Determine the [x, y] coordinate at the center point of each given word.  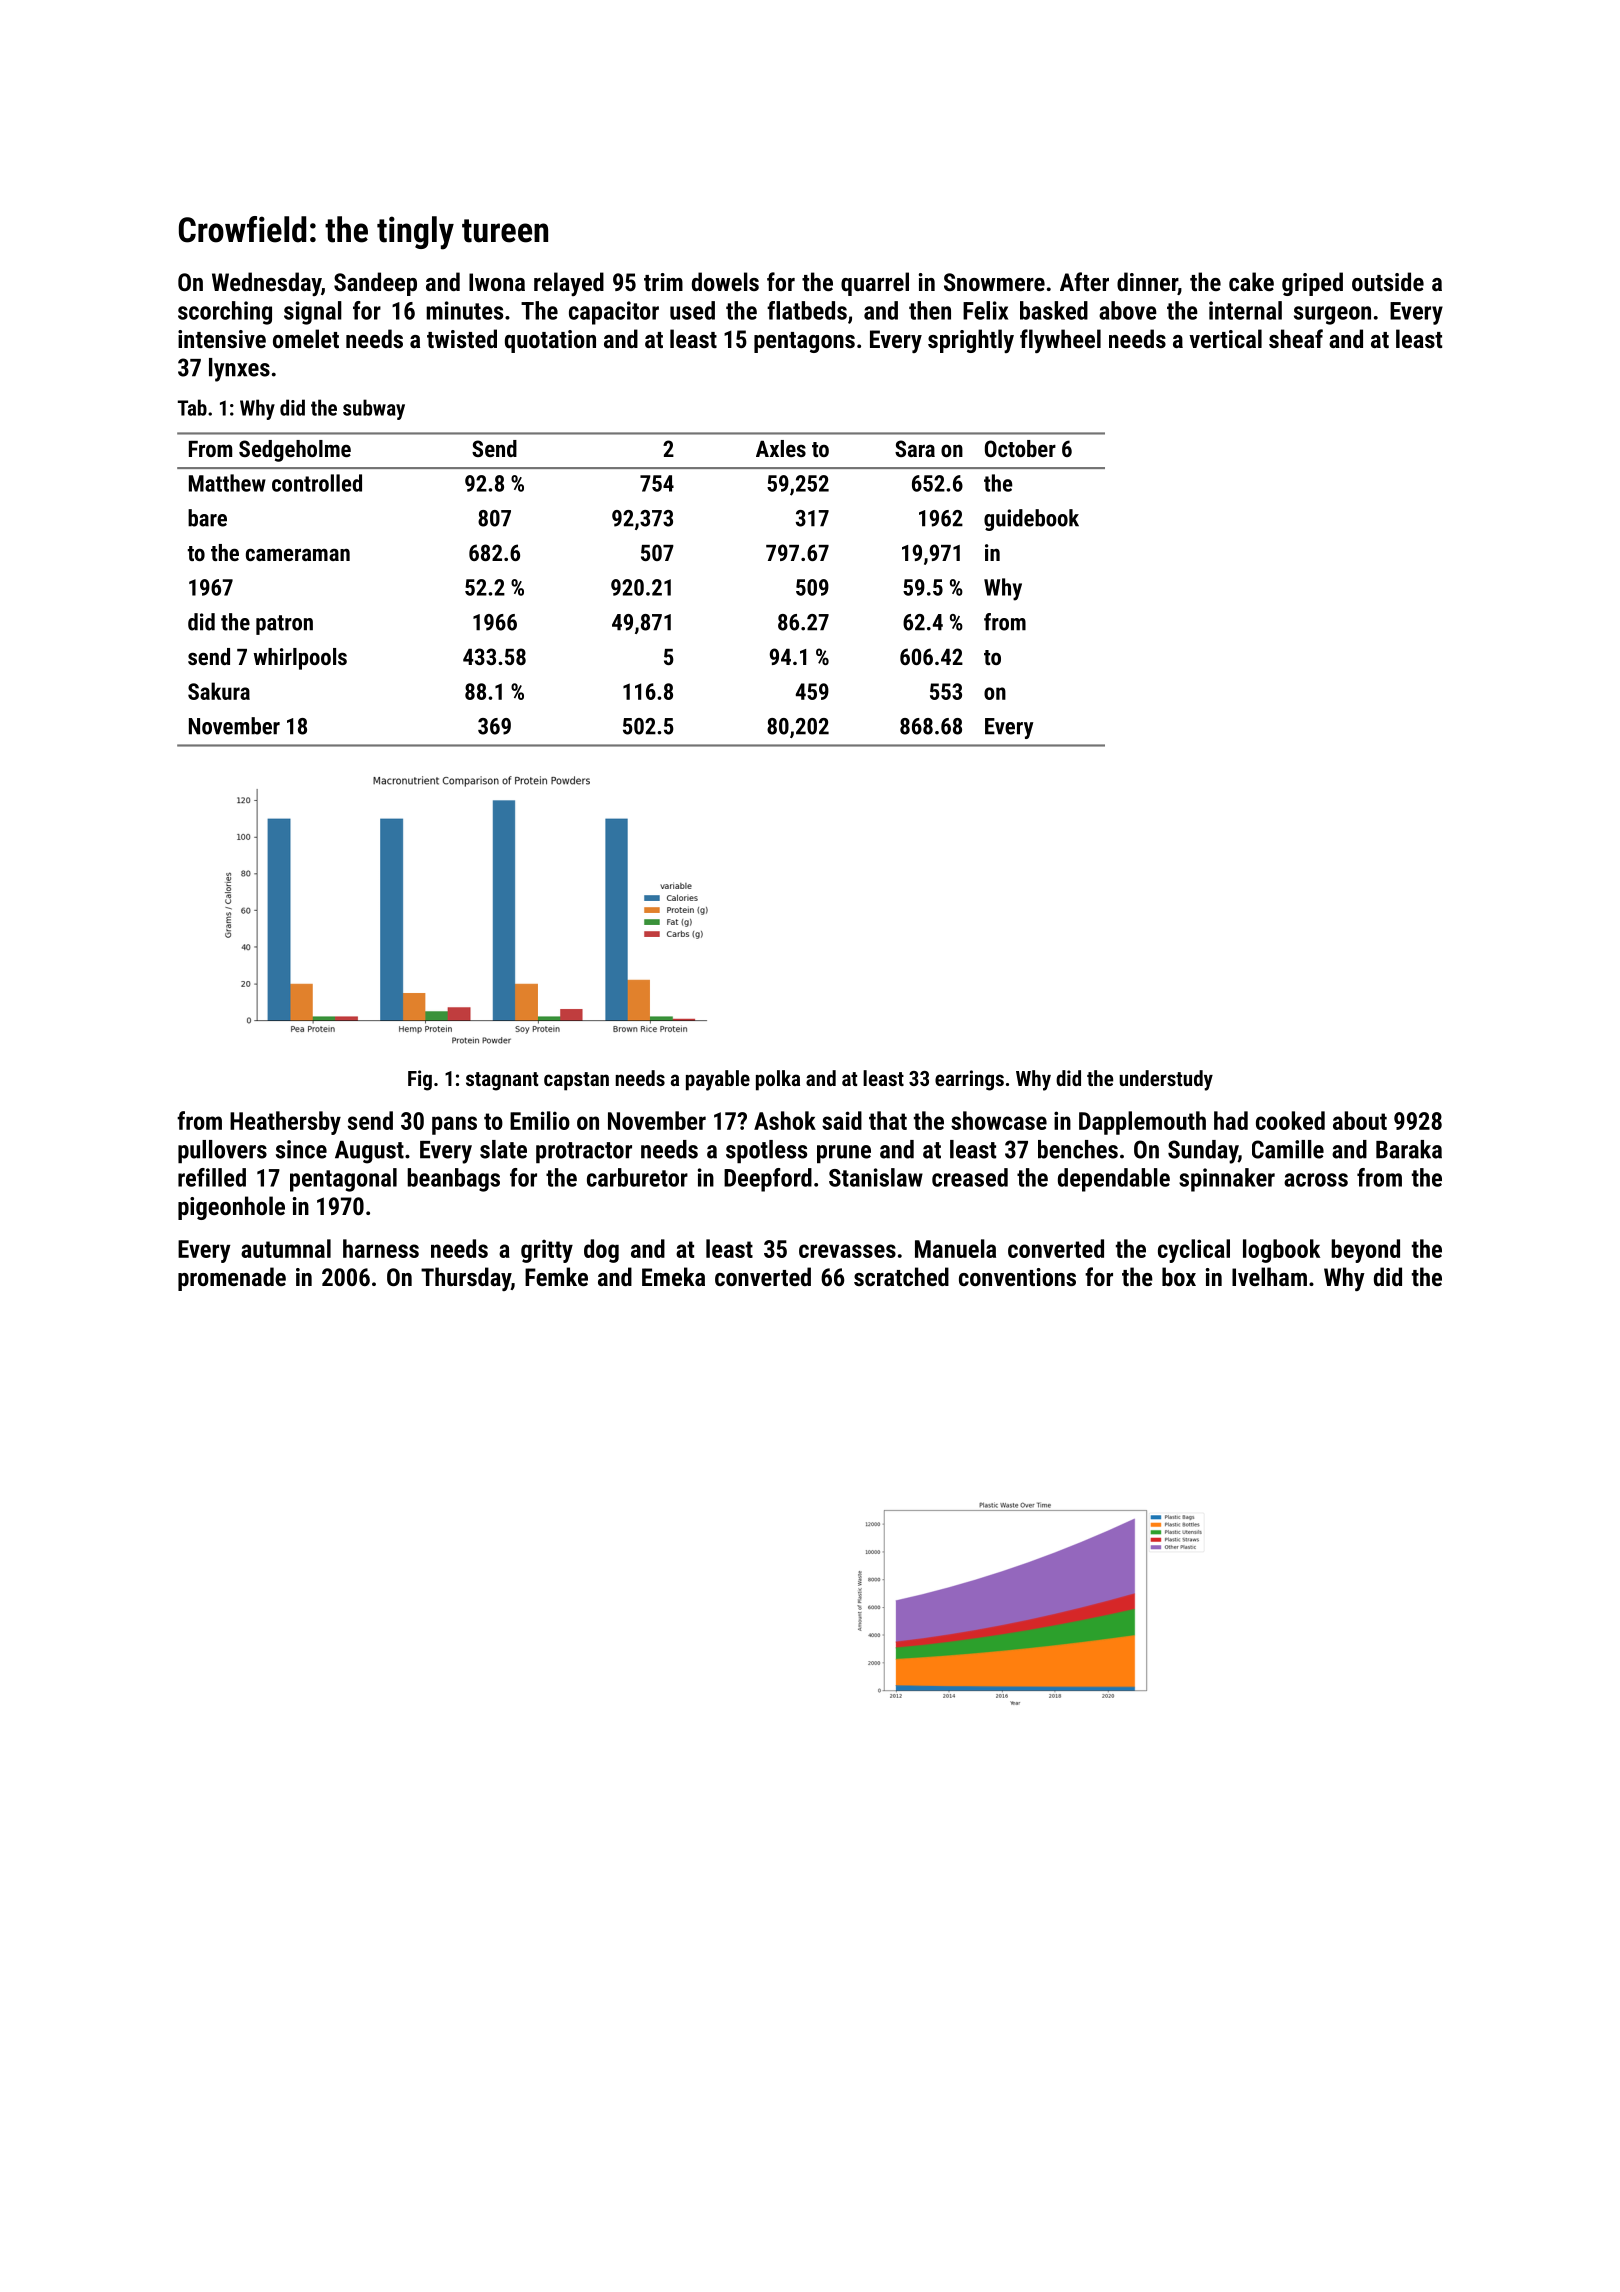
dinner [1147, 283]
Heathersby [285, 1123]
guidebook [1031, 520]
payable [718, 1080]
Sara [915, 448]
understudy [1166, 1080]
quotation [550, 341]
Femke [556, 1276]
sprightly [971, 341]
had [1231, 1120]
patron [284, 625]
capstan [576, 1081]
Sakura [219, 691]
